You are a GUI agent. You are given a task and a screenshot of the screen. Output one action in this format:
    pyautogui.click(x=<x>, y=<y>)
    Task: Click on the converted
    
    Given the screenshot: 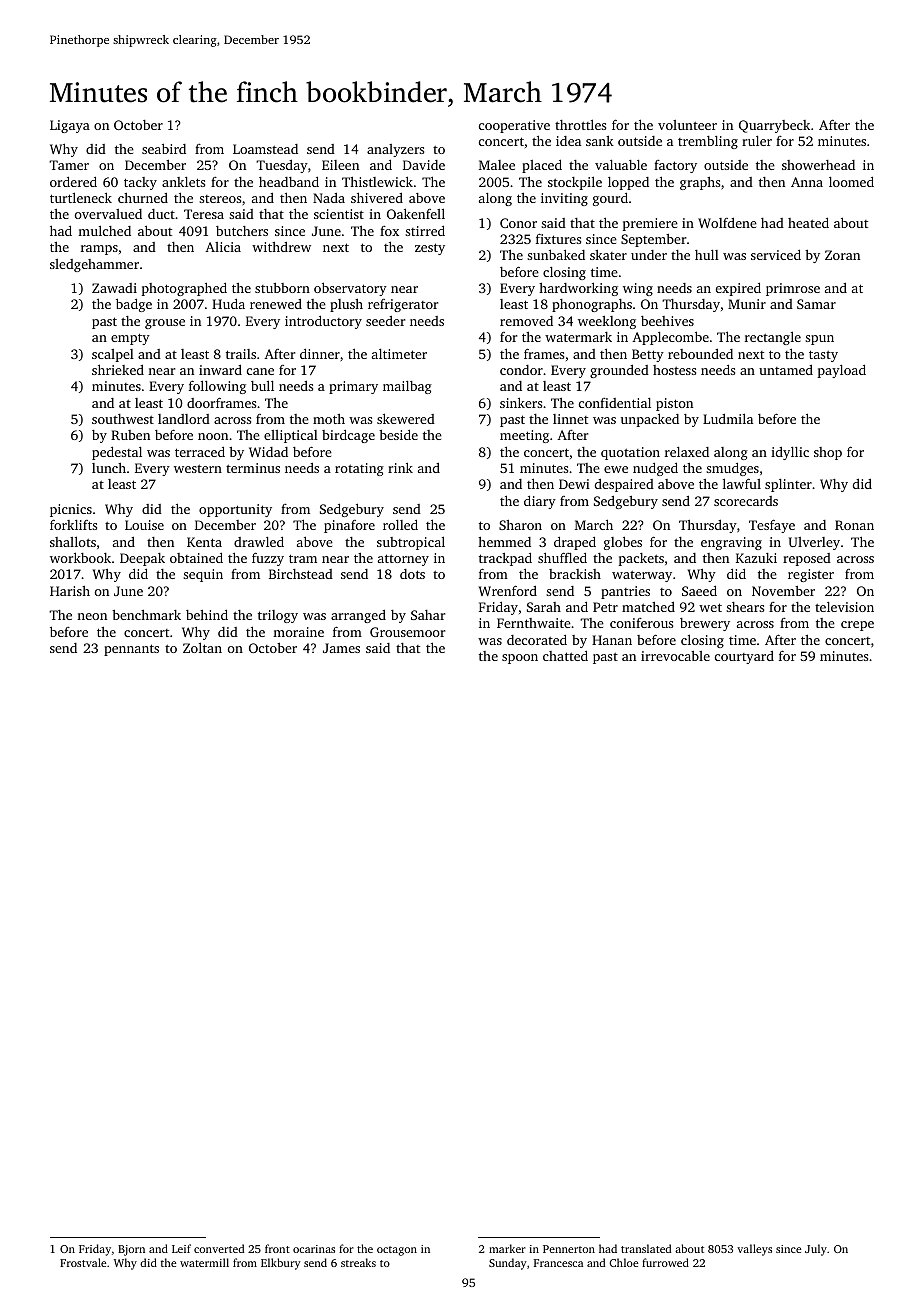 What is the action you would take?
    pyautogui.click(x=219, y=1248)
